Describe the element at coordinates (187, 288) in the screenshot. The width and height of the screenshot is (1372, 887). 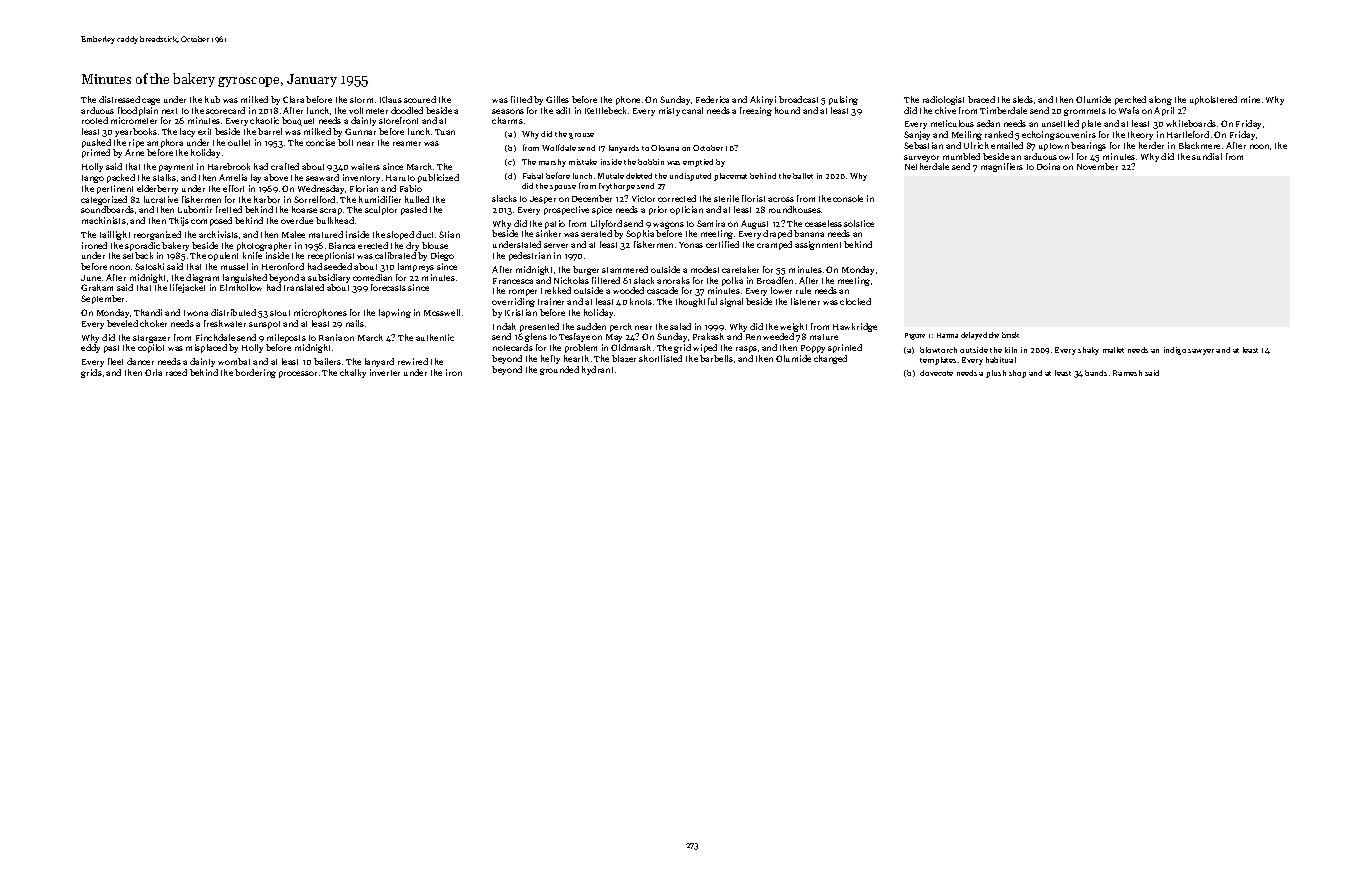
I see `lifejacket` at that location.
